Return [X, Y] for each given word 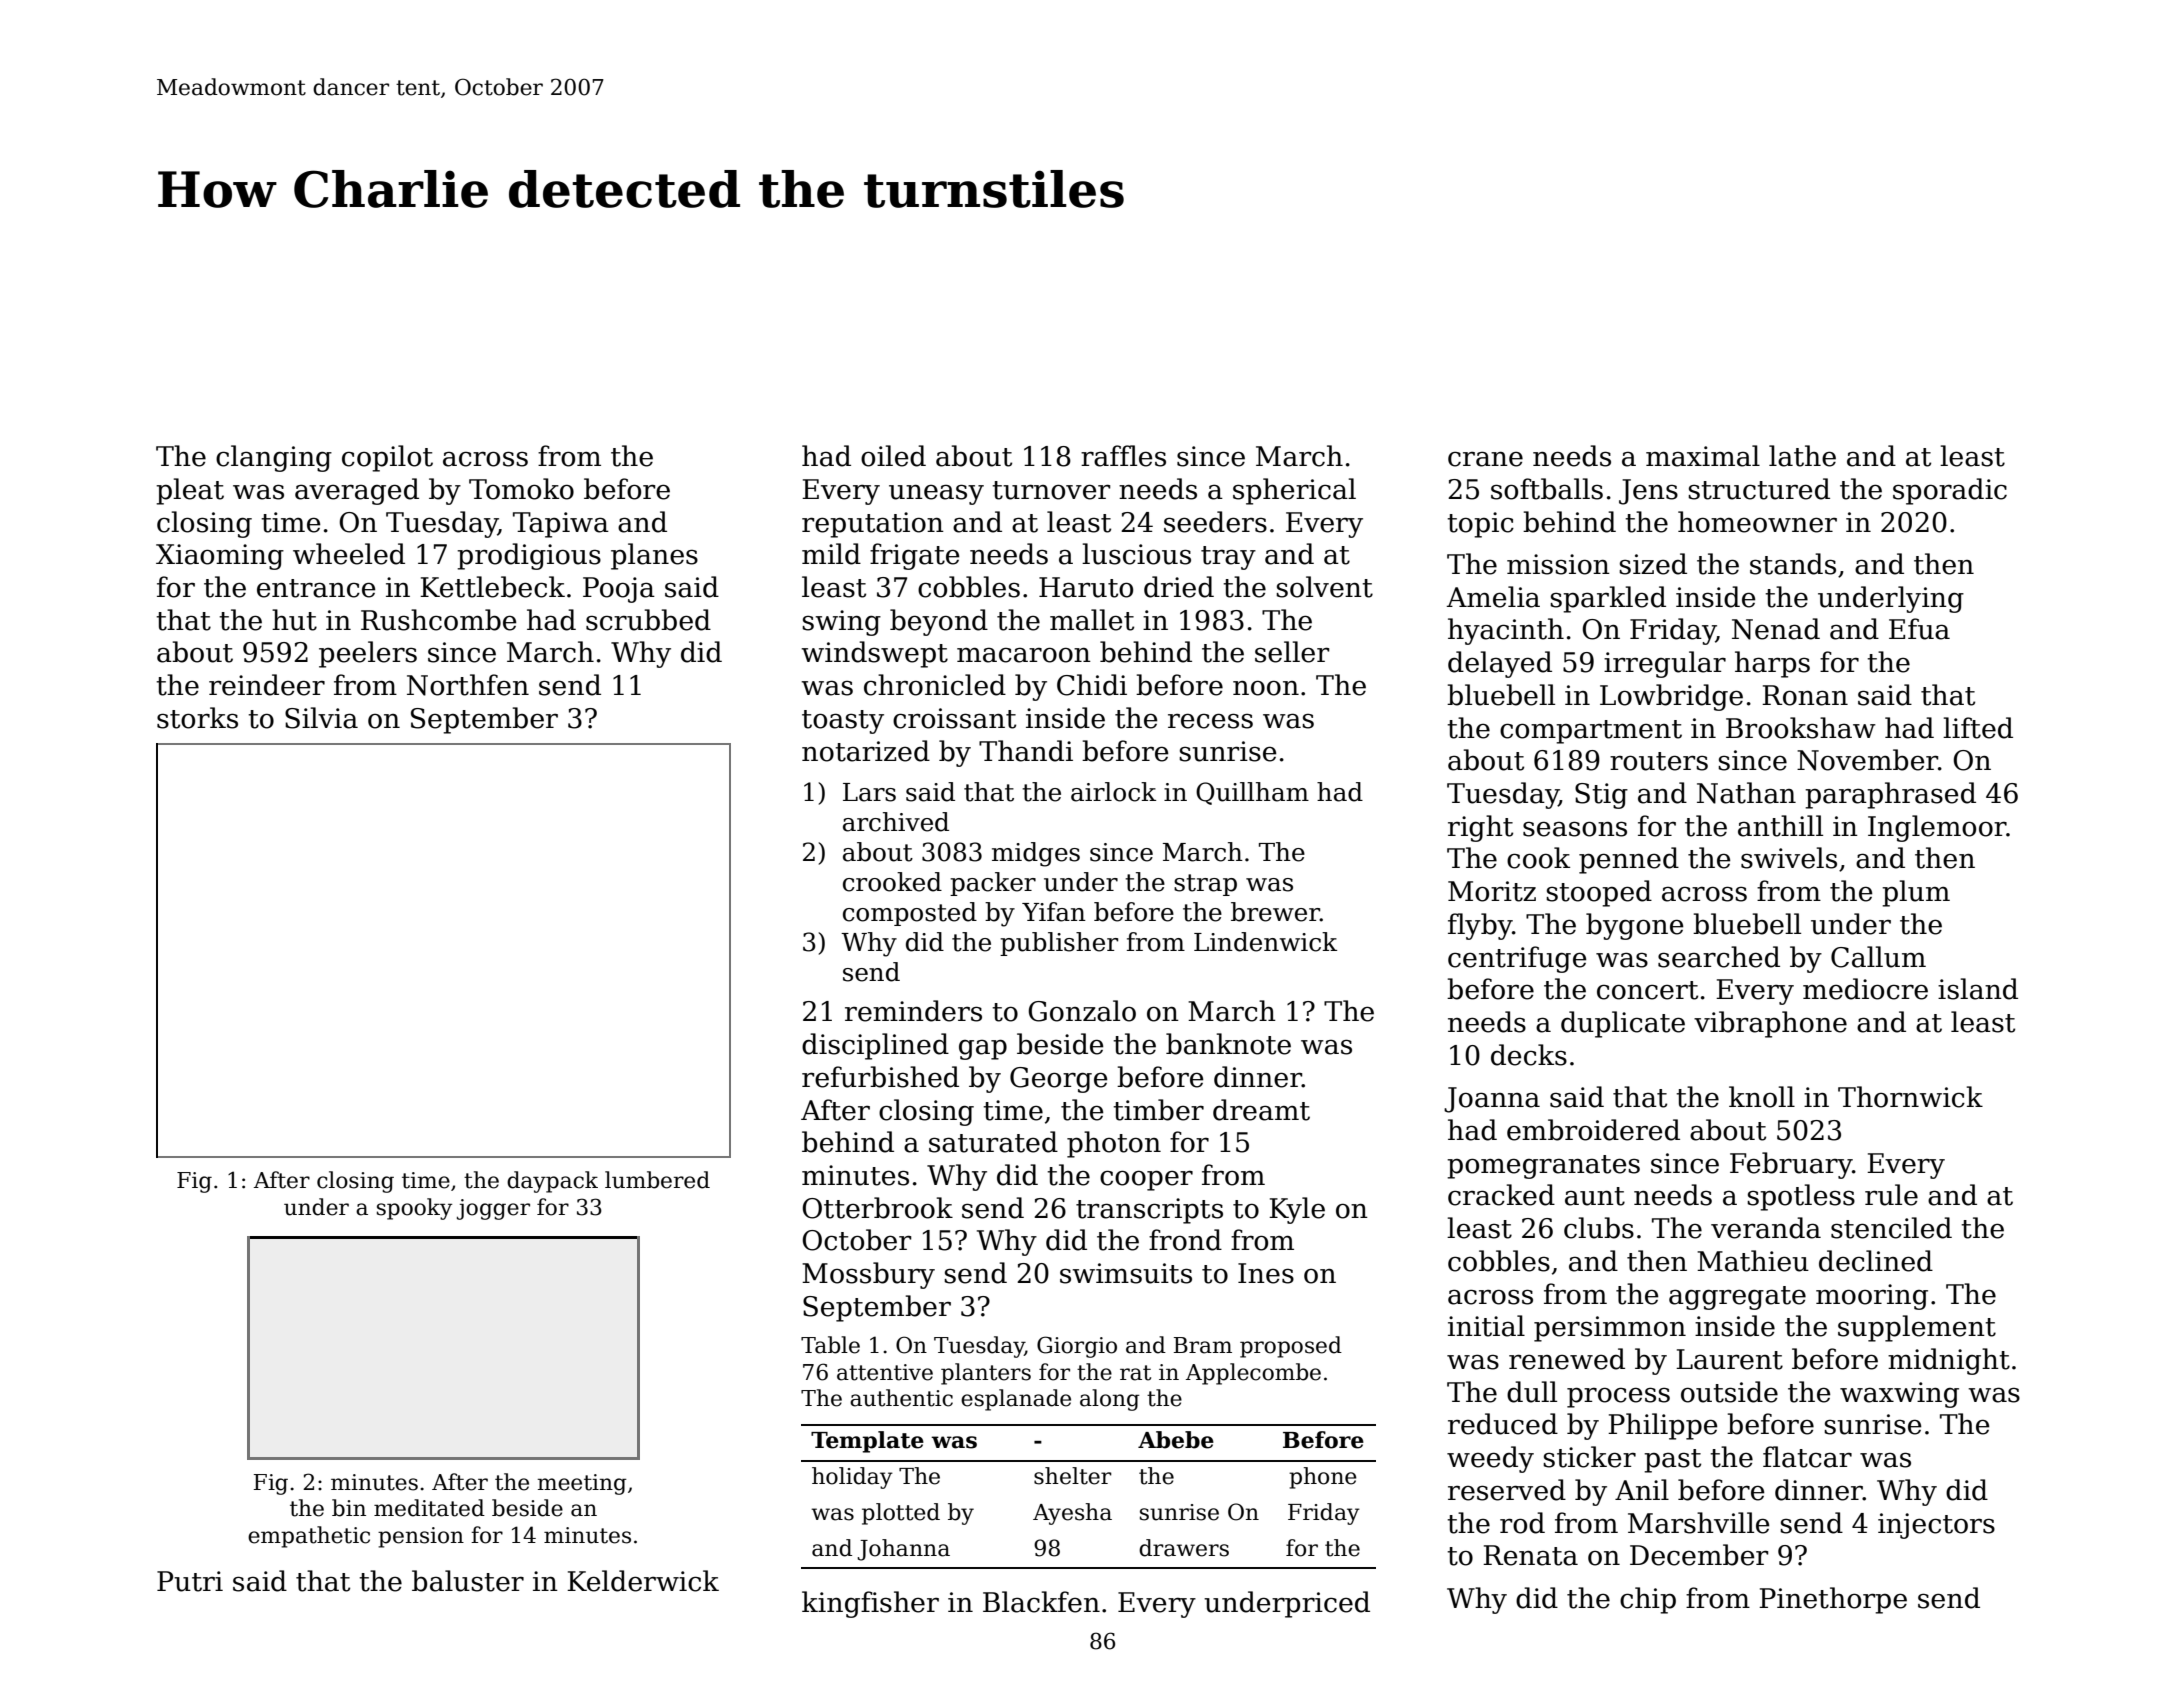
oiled [893, 456]
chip [1648, 1600]
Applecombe [1253, 1374]
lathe [1802, 456]
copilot [387, 458]
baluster [468, 1581]
